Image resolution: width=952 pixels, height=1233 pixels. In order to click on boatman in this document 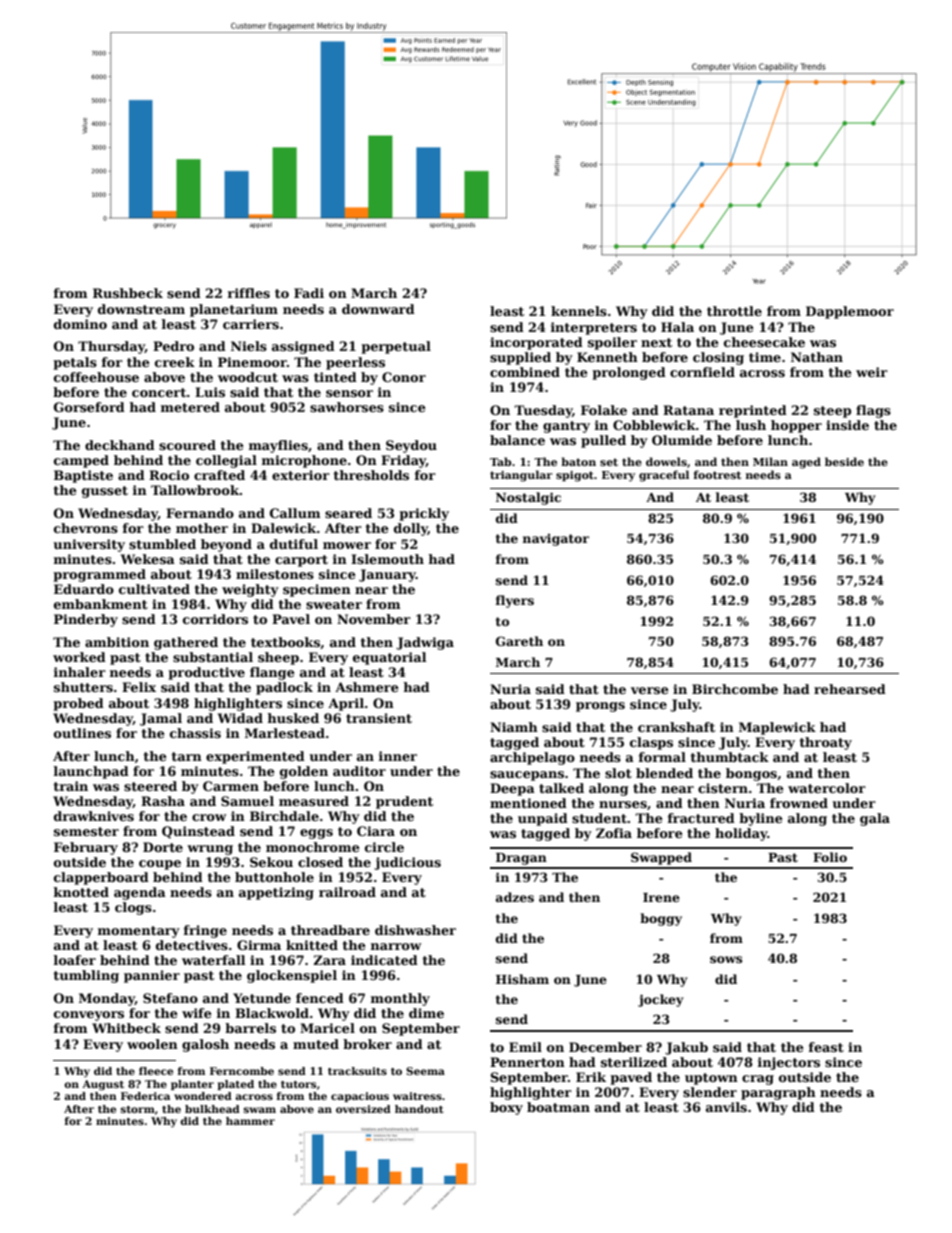, I will do `click(558, 1107)`.
